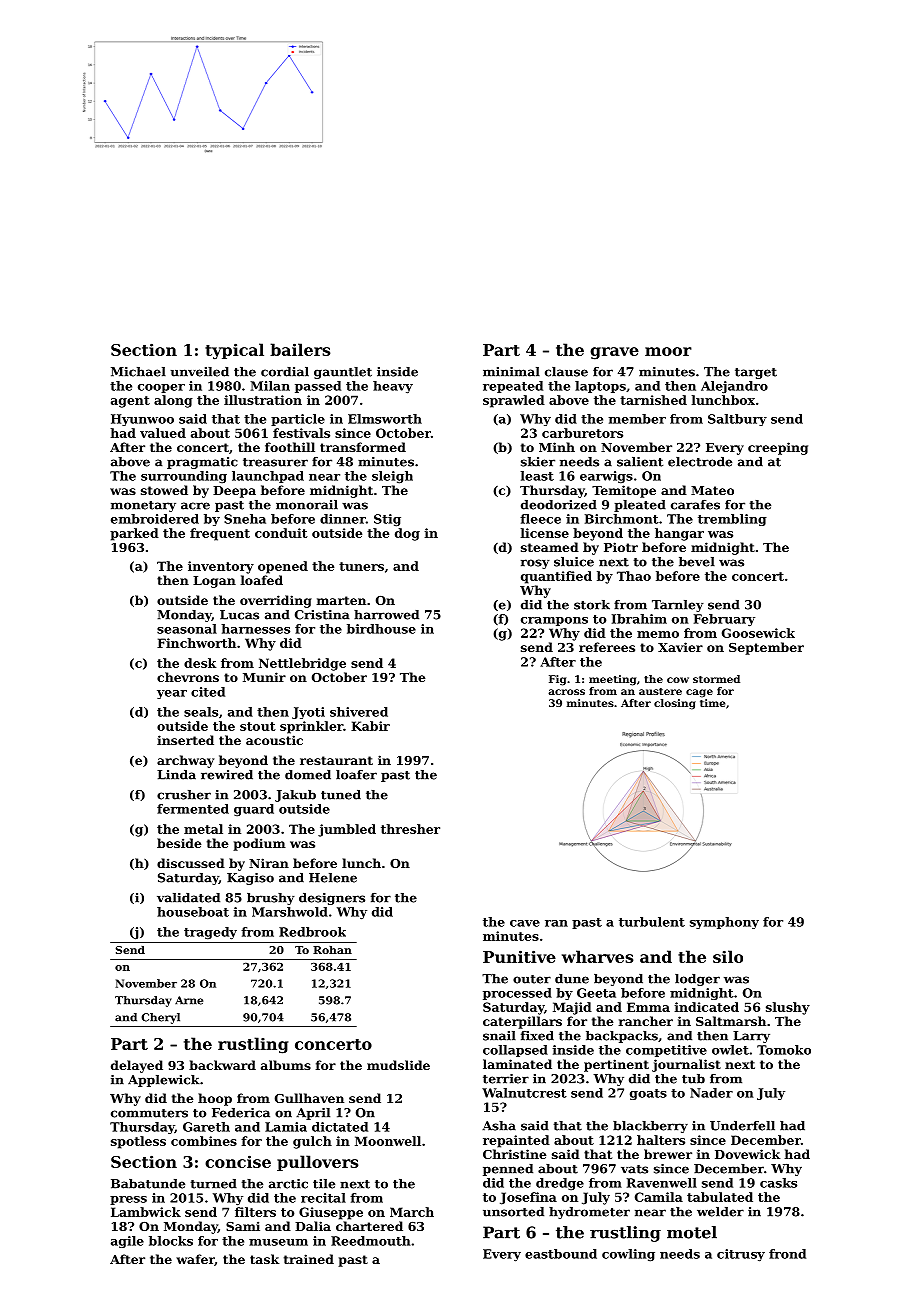 This screenshot has width=924, height=1308. I want to click on Reedmouth, so click(371, 1241).
